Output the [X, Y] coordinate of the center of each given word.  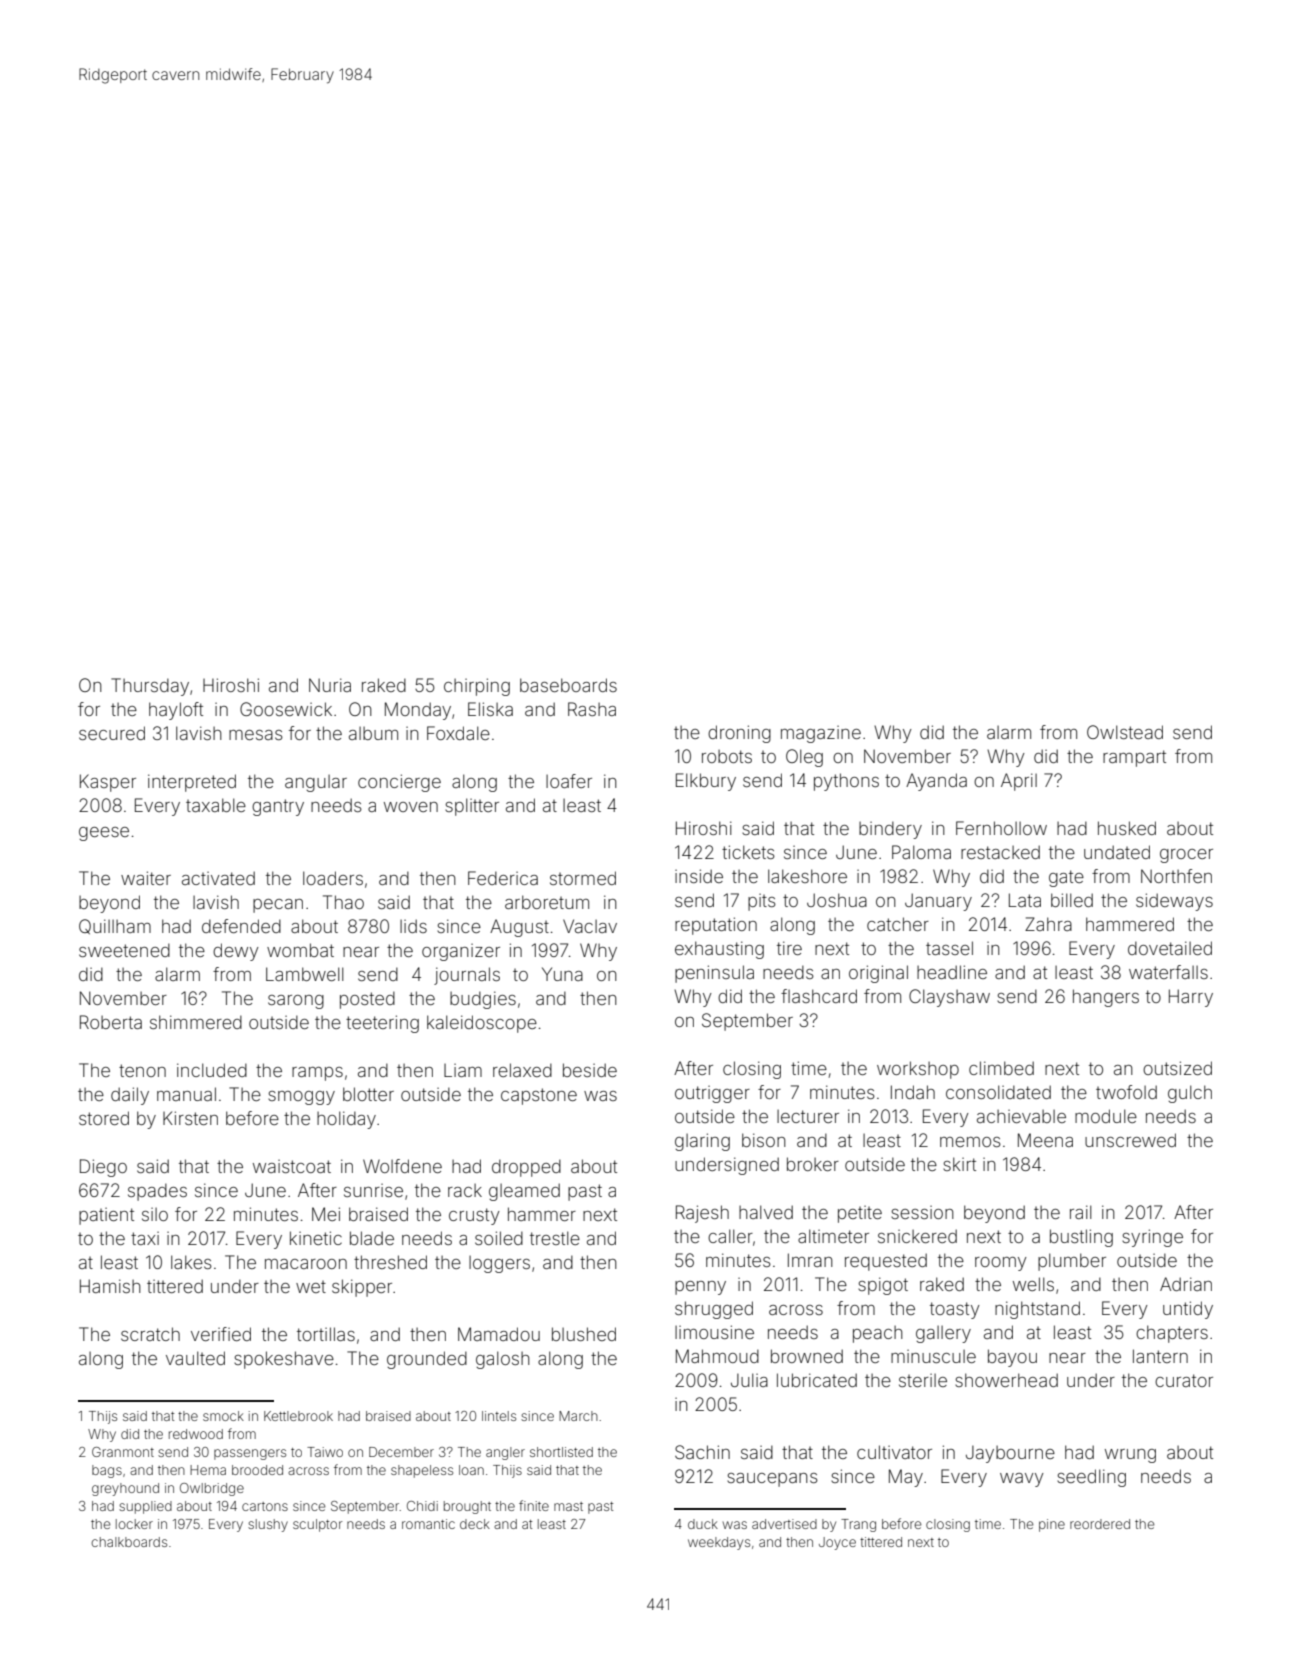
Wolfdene [402, 1166]
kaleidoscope [482, 1024]
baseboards [568, 685]
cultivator [894, 1452]
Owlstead [1125, 732]
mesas [256, 735]
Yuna [562, 974]
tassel [949, 948]
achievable [1021, 1116]
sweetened [124, 950]
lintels [499, 1416]
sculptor [318, 1525]
